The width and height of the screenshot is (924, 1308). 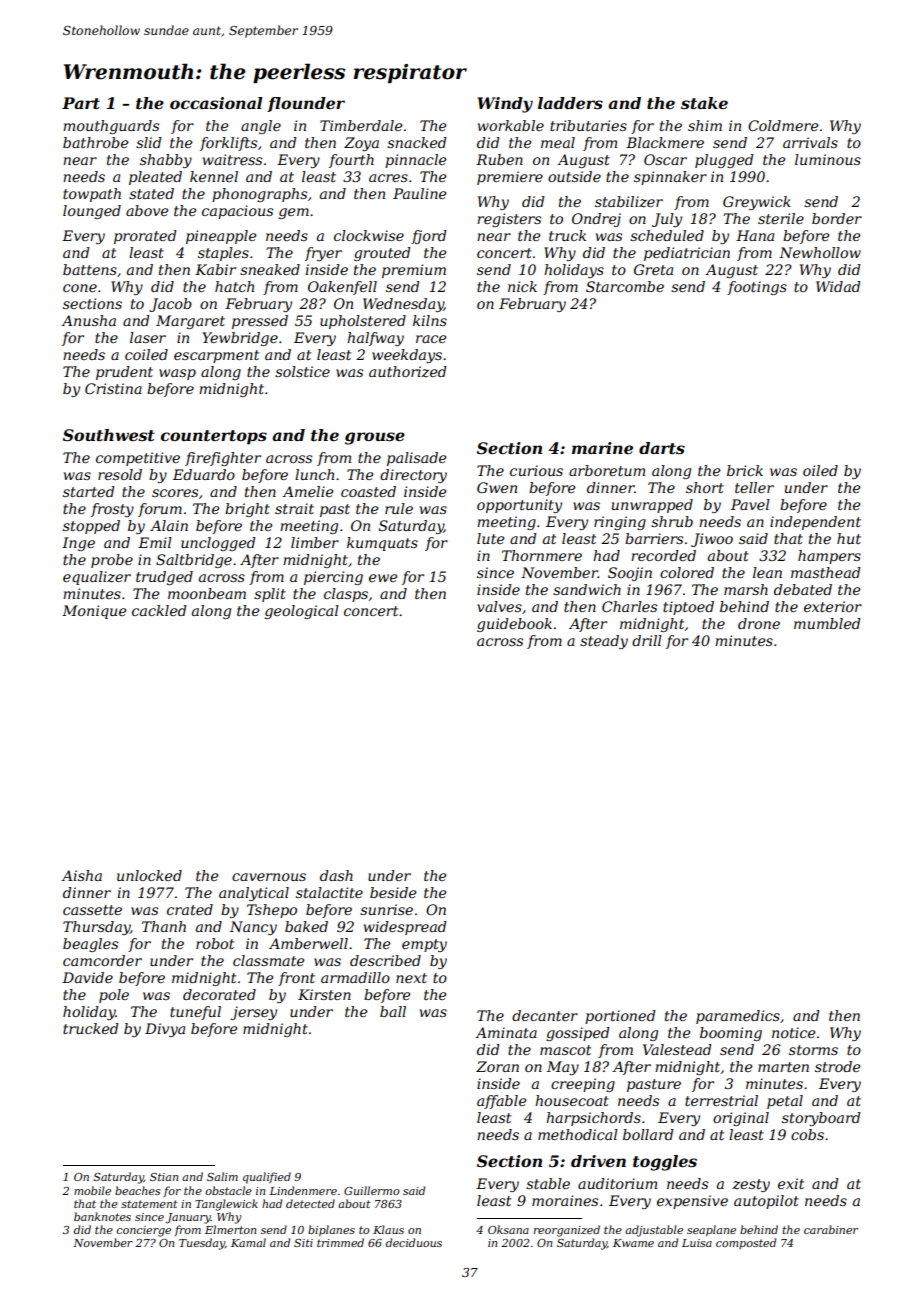 I want to click on stake, so click(x=704, y=103).
